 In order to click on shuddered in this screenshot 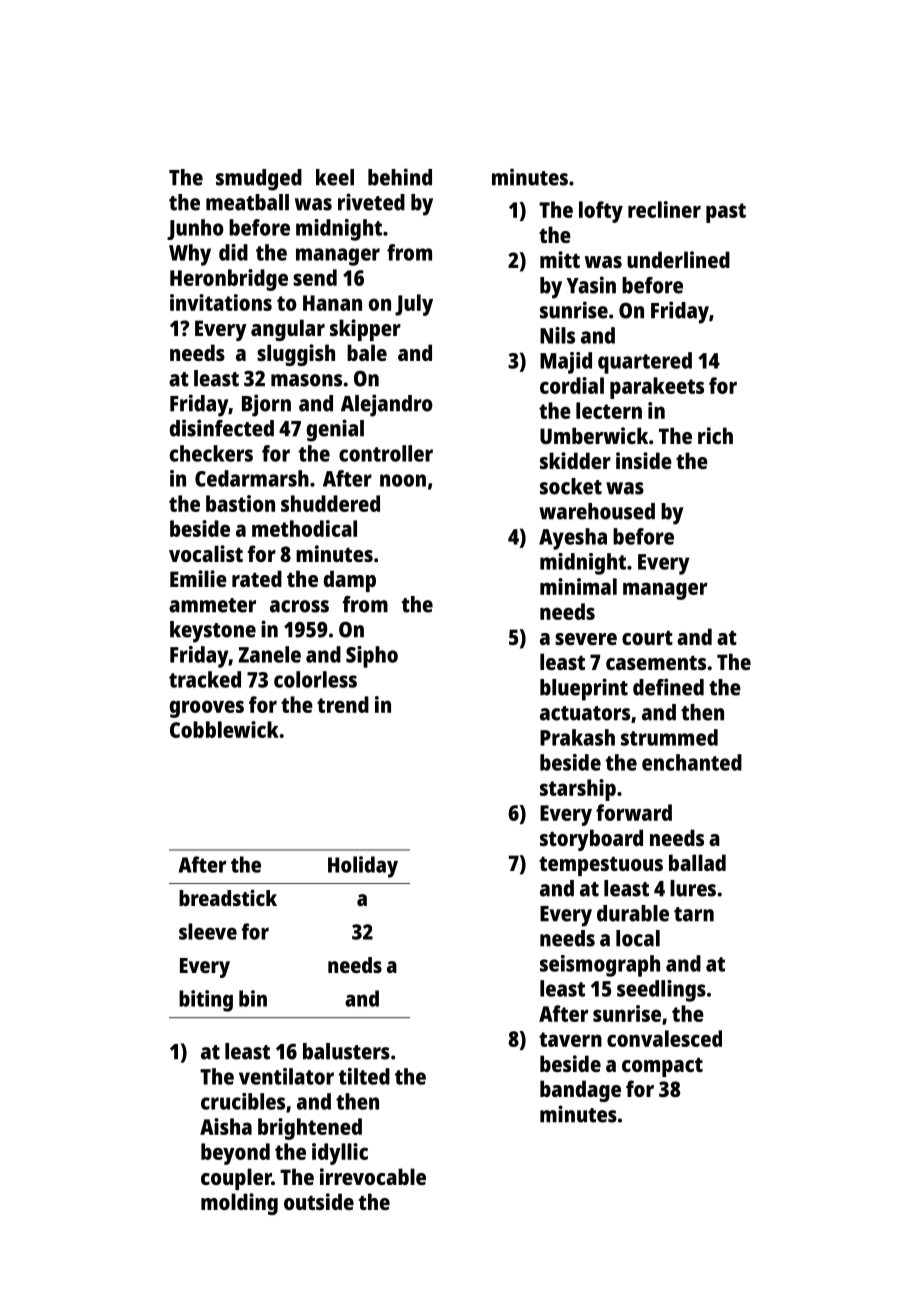, I will do `click(330, 503)`.
